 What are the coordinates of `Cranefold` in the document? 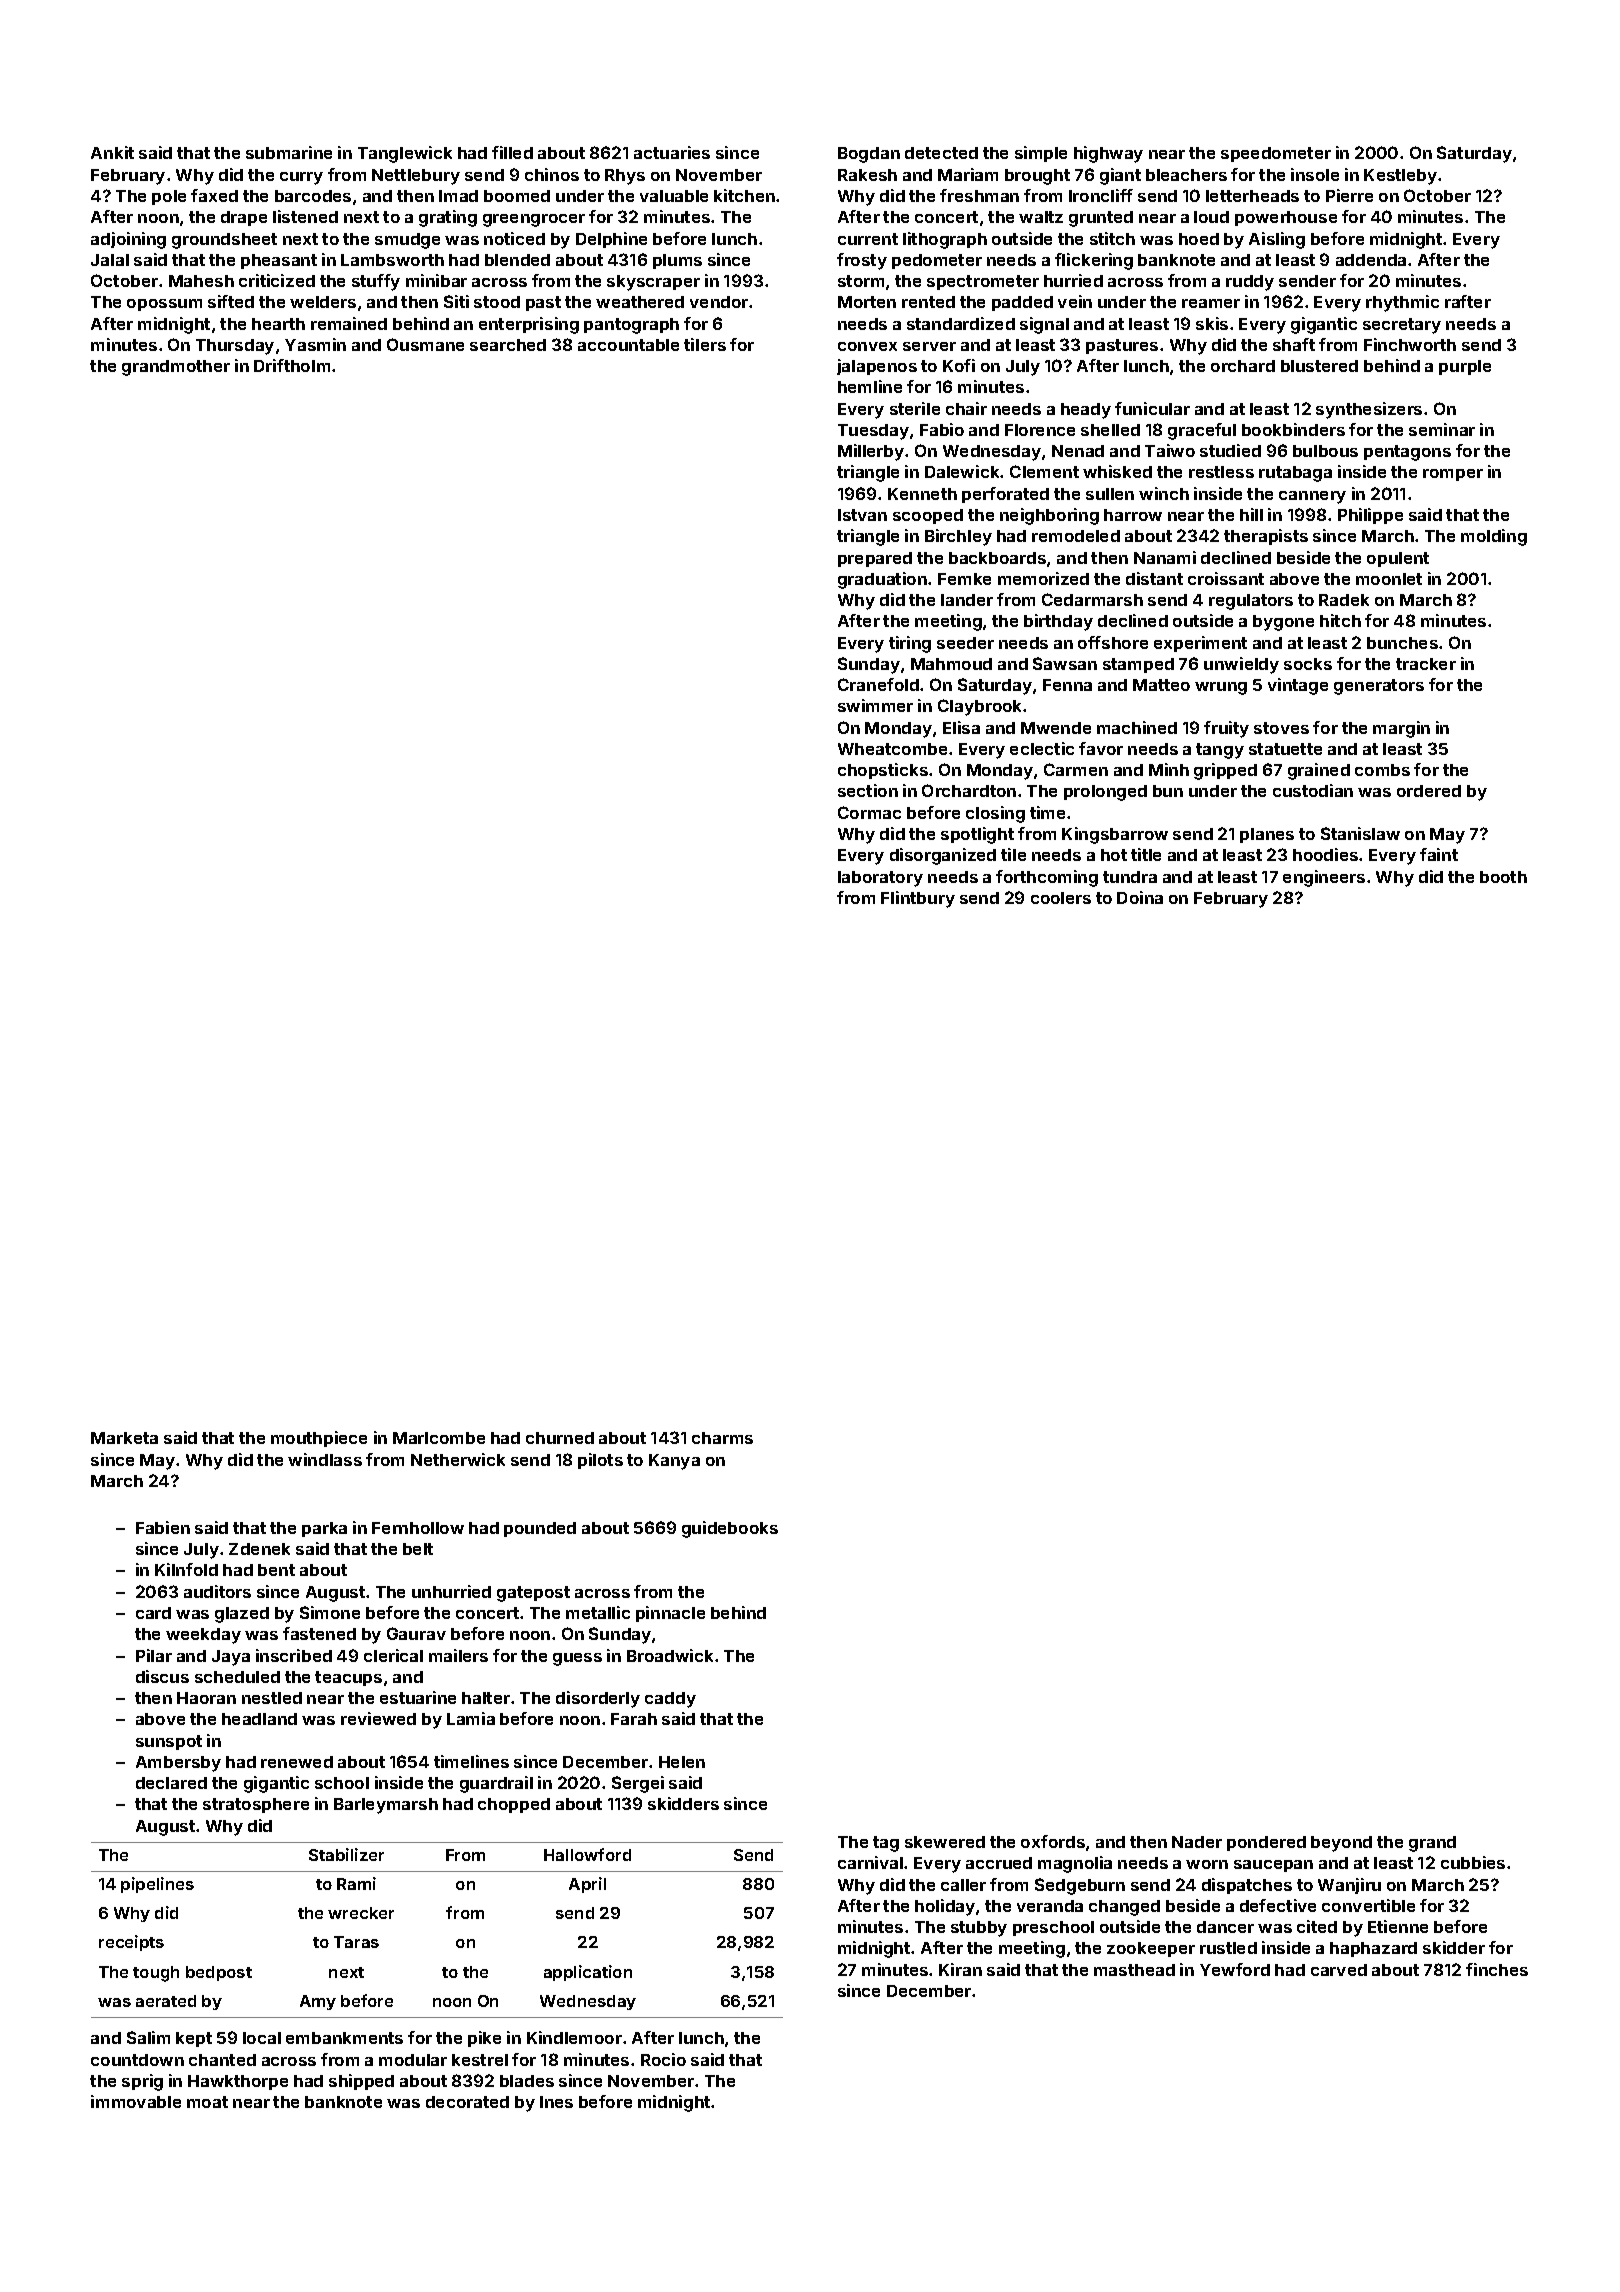 It's located at (878, 684).
